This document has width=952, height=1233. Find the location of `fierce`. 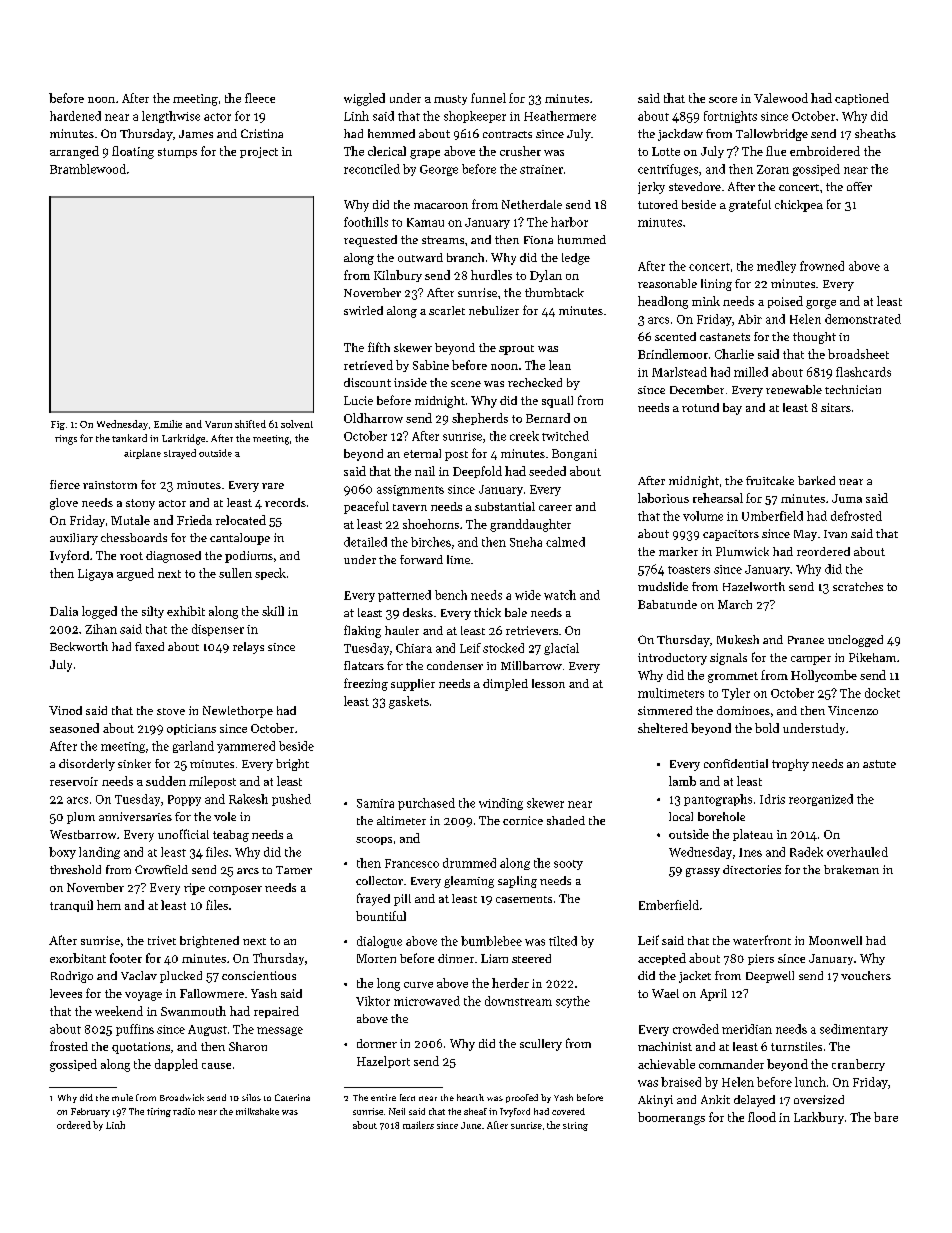

fierce is located at coordinates (65, 484).
